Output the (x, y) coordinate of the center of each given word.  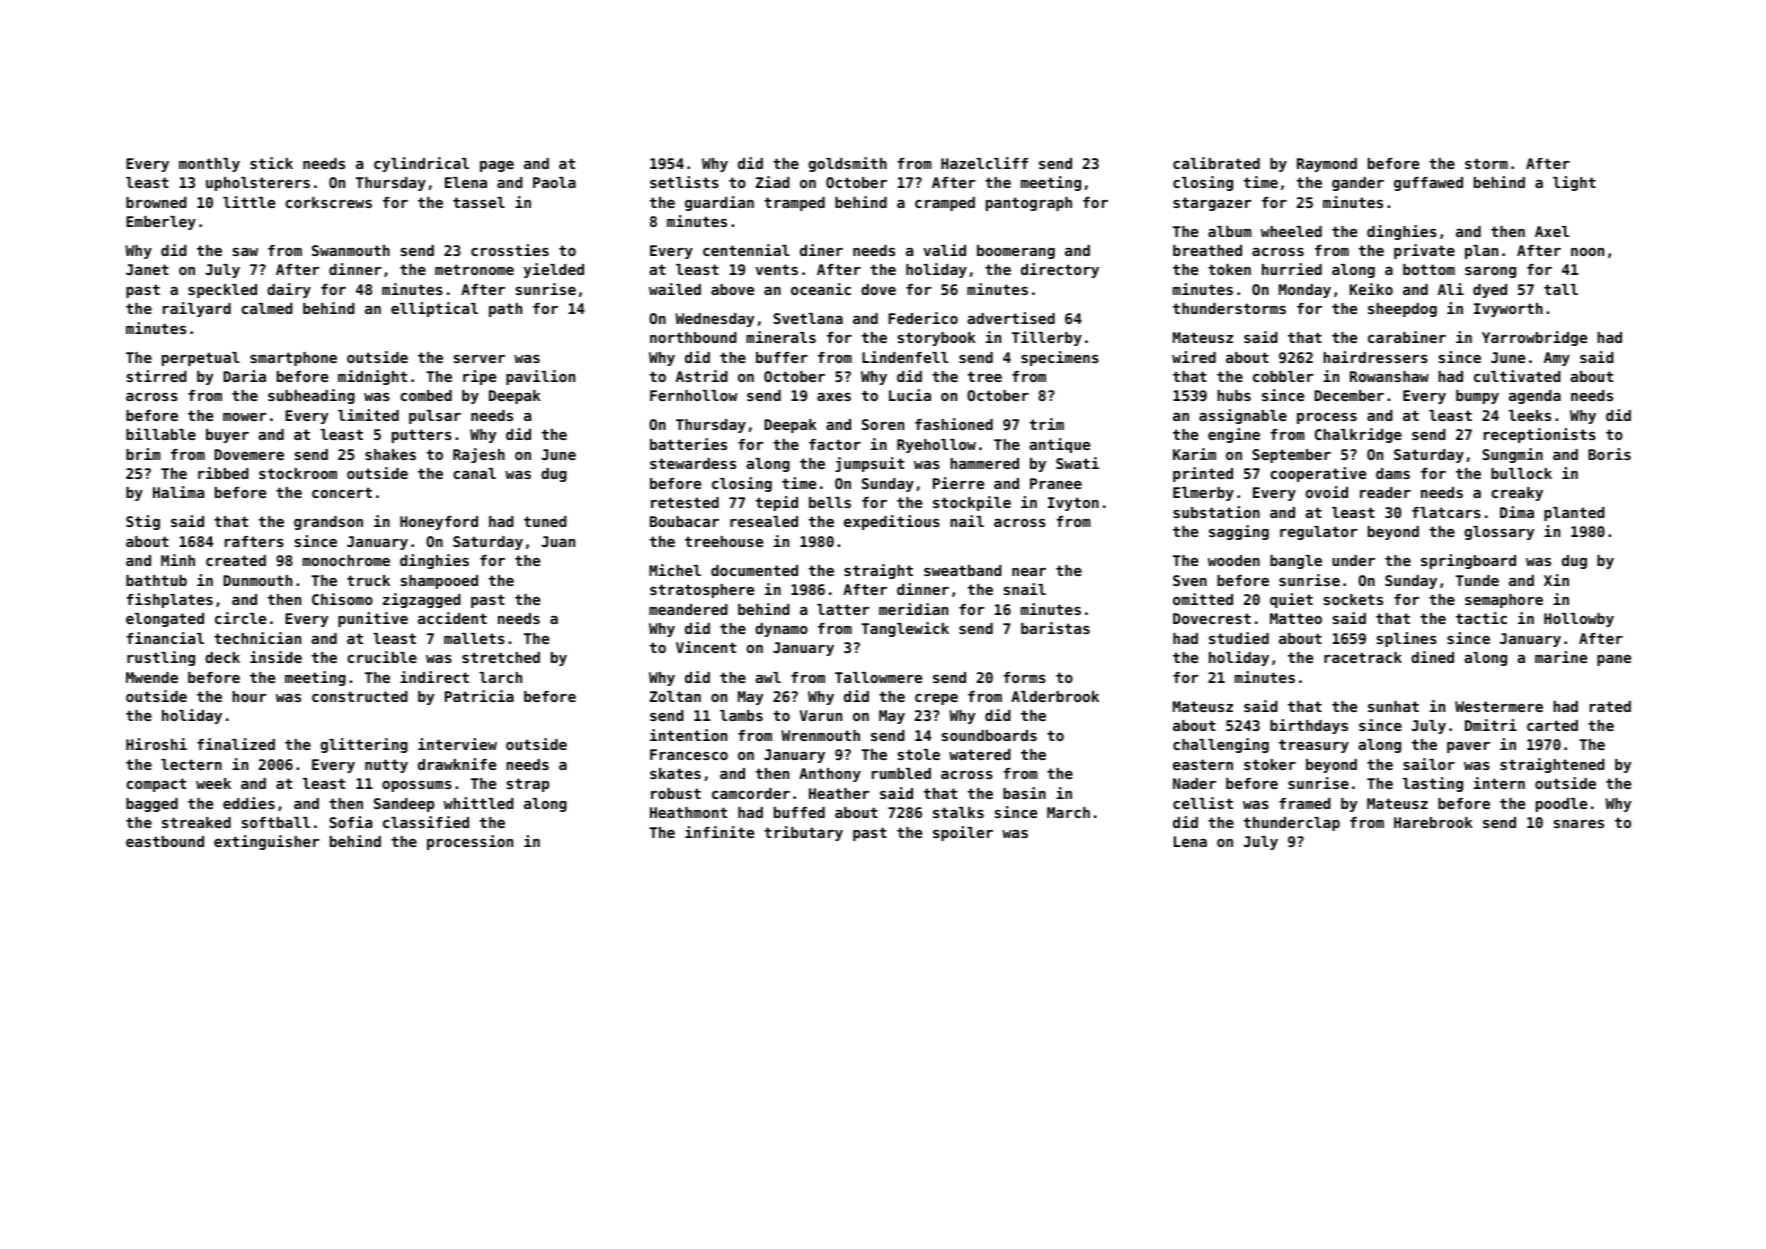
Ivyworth (1508, 310)
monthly (209, 165)
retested (685, 502)
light (1574, 183)
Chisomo (342, 599)
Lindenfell (905, 357)
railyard (197, 309)
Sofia (350, 822)
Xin (1556, 580)
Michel (675, 570)
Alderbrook (1055, 696)
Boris (1609, 454)
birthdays (1309, 726)
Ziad (773, 182)
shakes (390, 454)
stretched (501, 657)
